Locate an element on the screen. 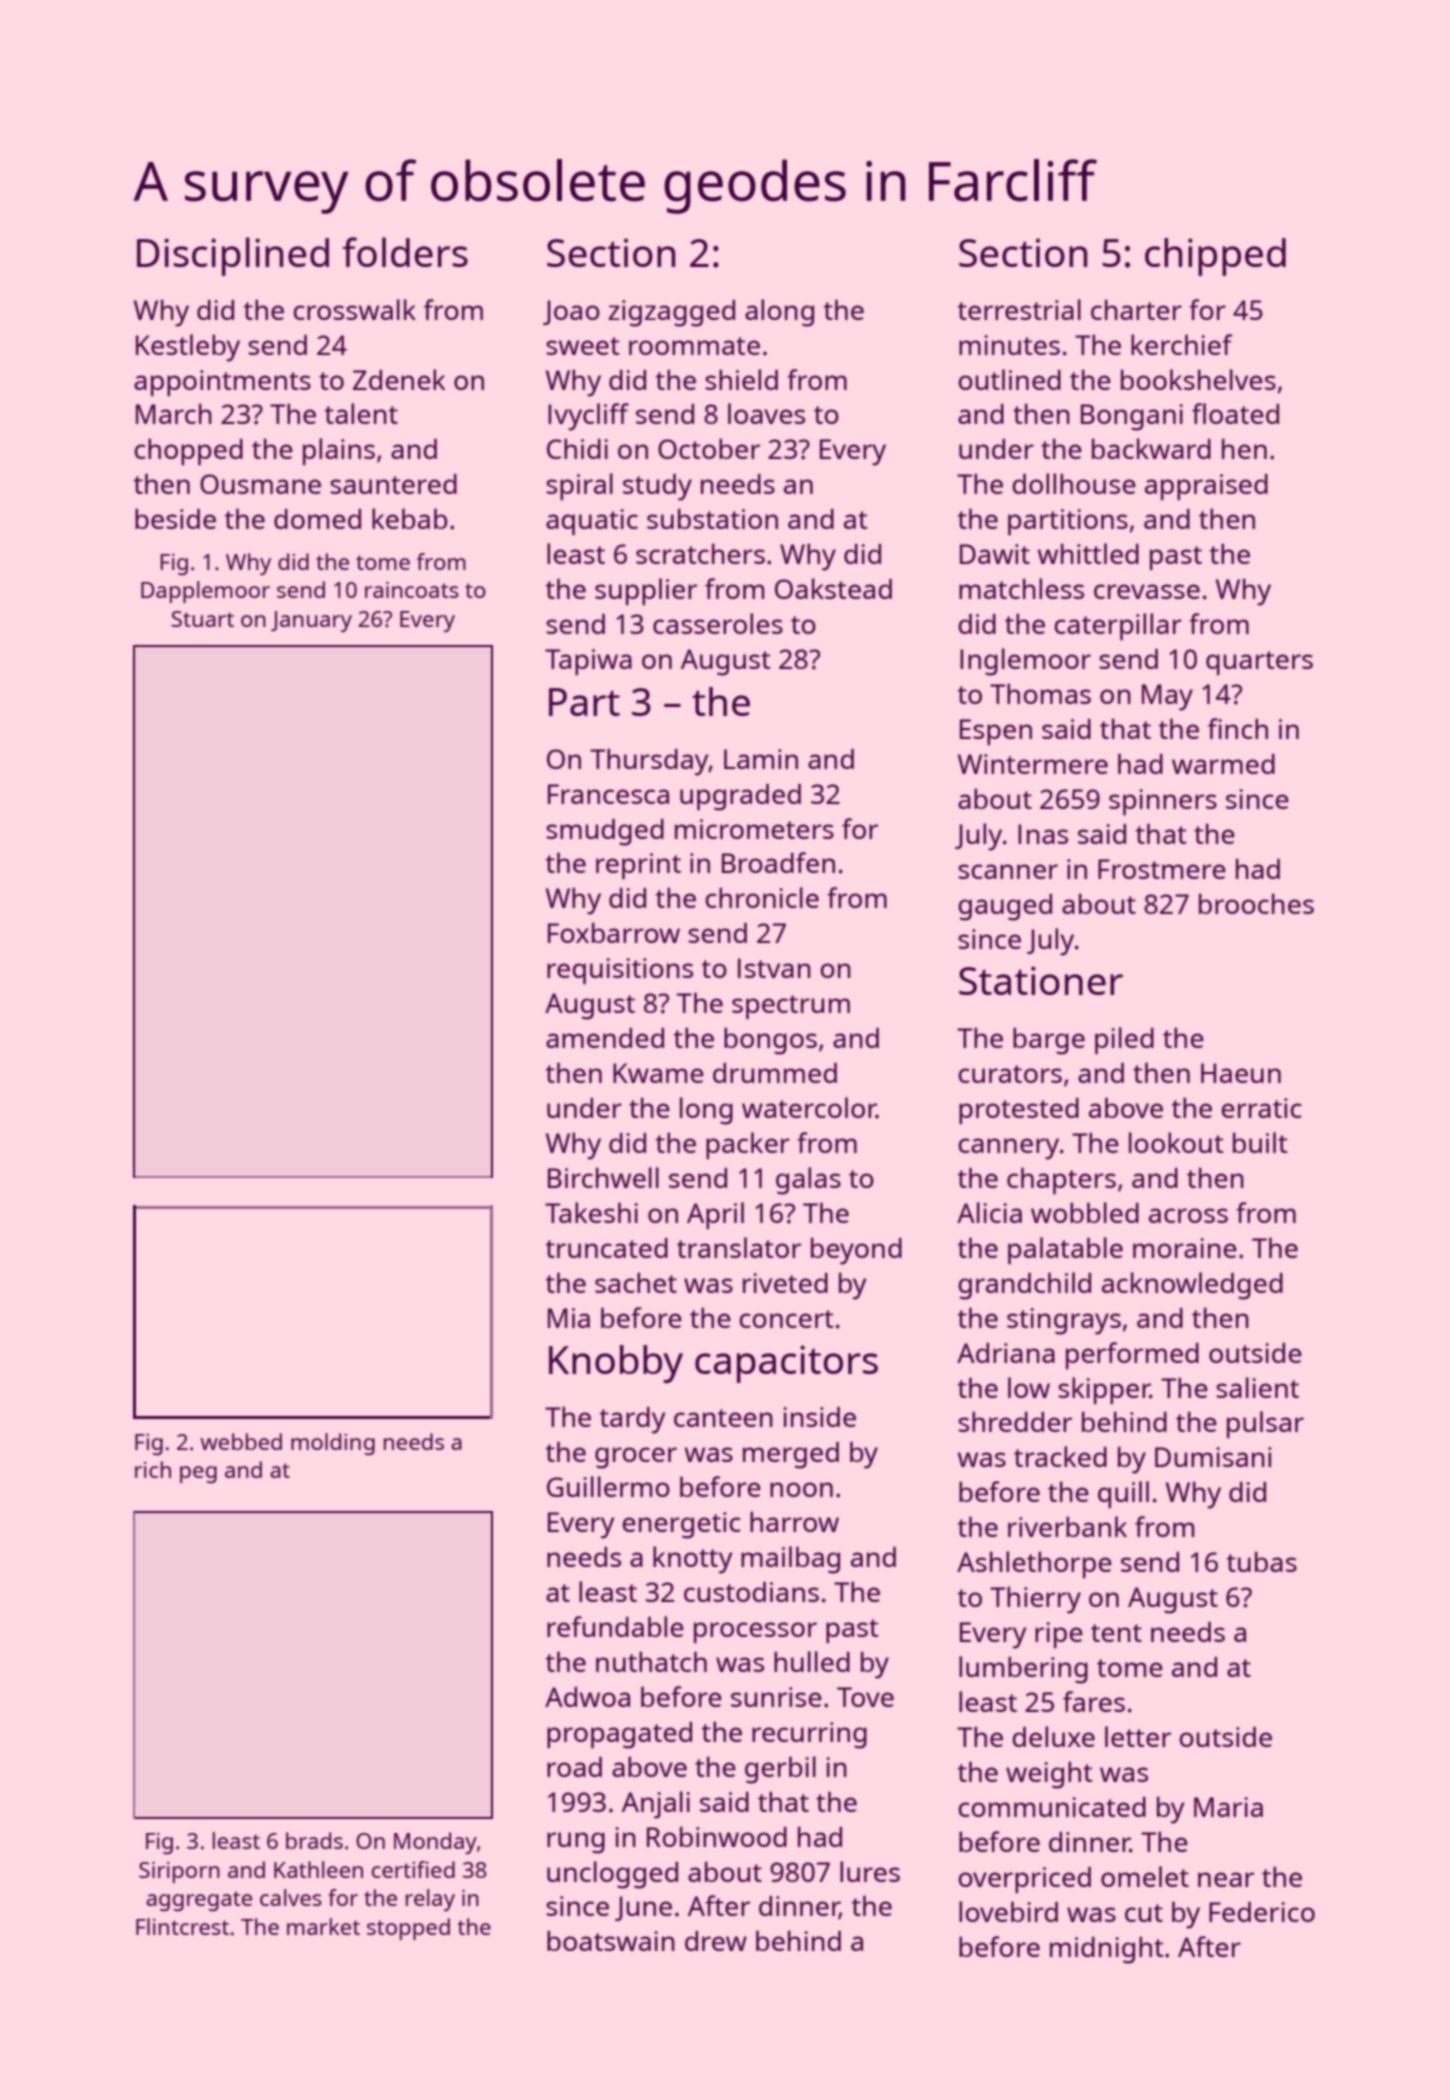 The image size is (1450, 2100). webbed is located at coordinates (241, 1441).
